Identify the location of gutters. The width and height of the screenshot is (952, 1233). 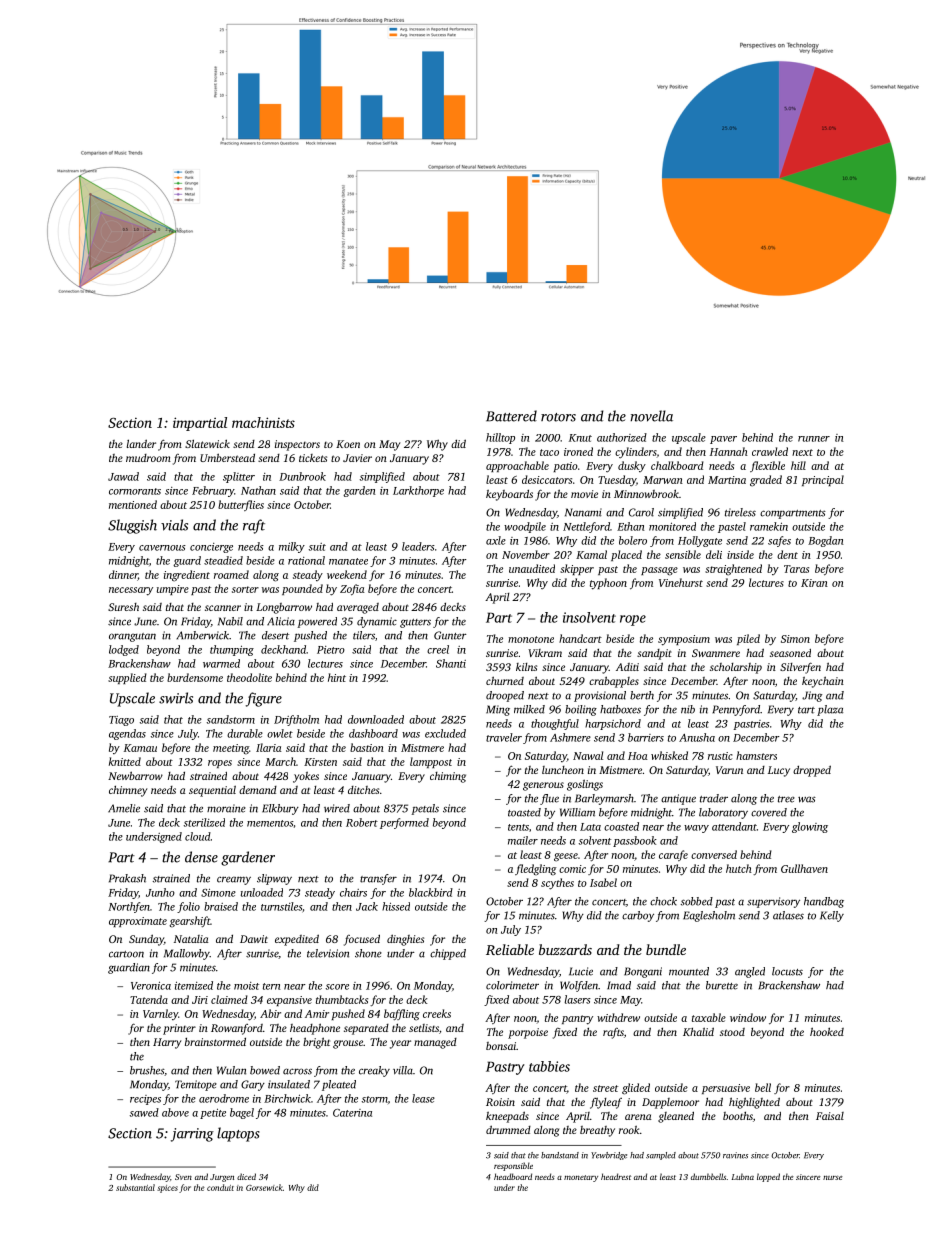
(415, 623).
